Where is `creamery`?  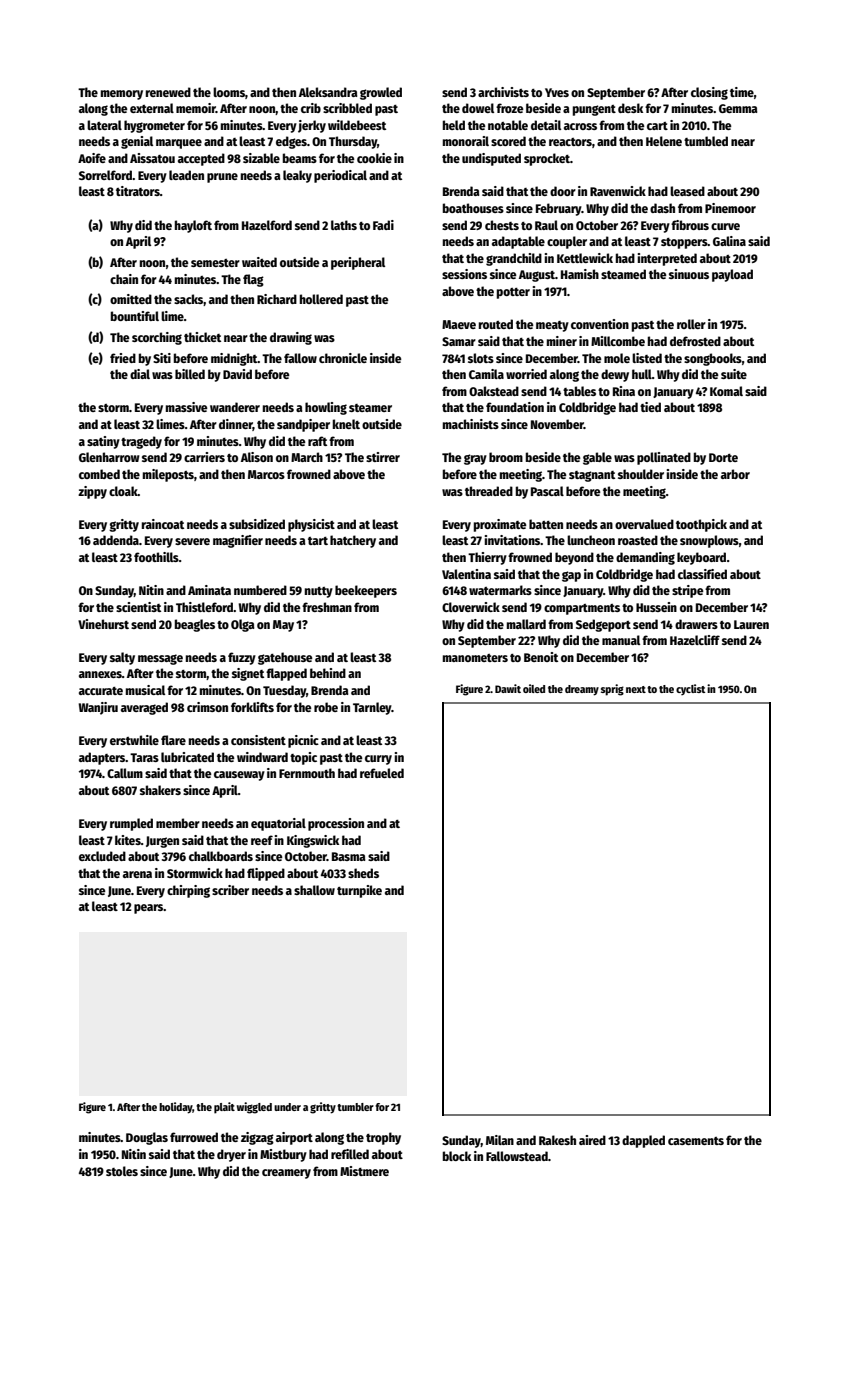 creamery is located at coordinates (286, 1174).
